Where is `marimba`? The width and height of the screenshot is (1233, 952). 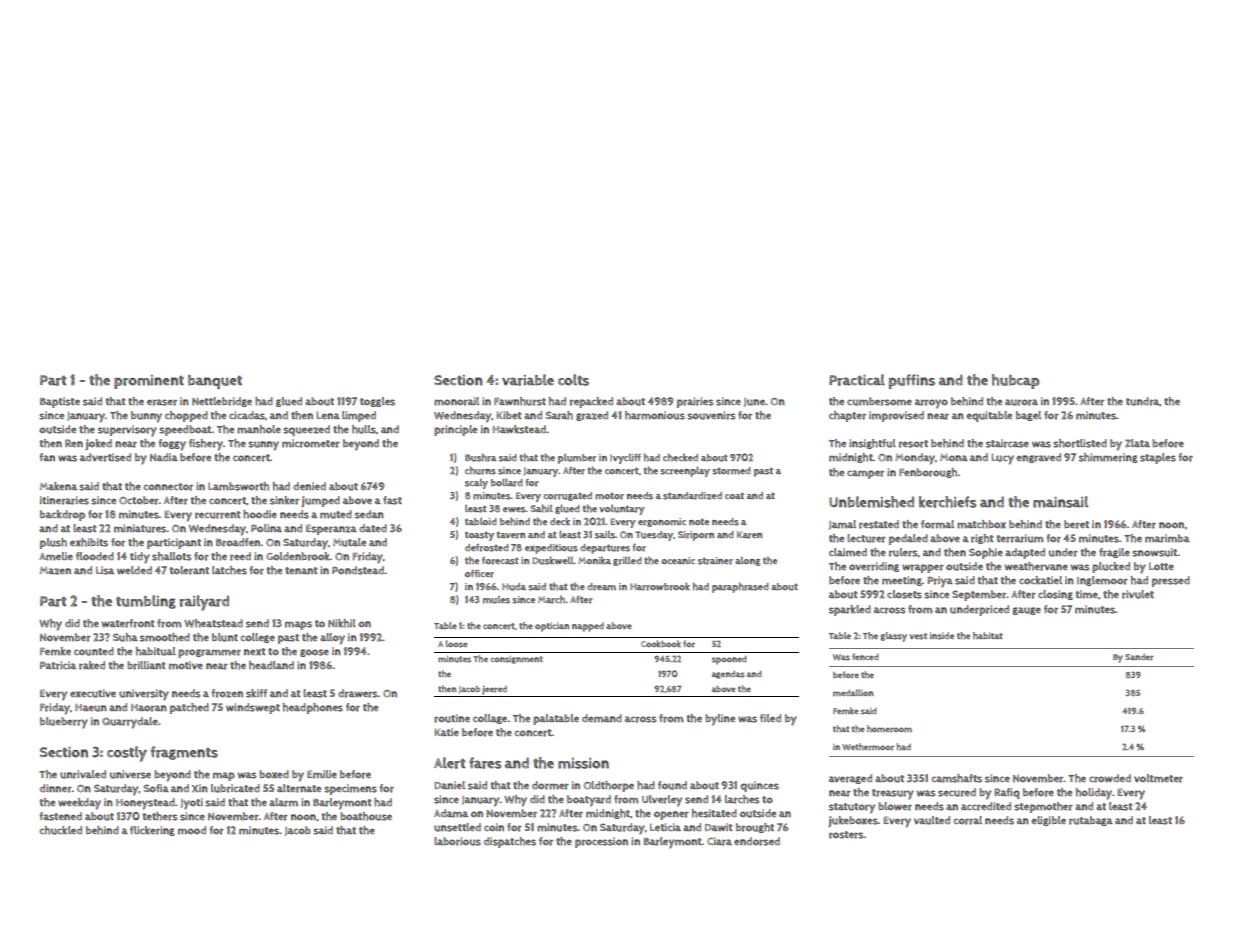 marimba is located at coordinates (1167, 538).
